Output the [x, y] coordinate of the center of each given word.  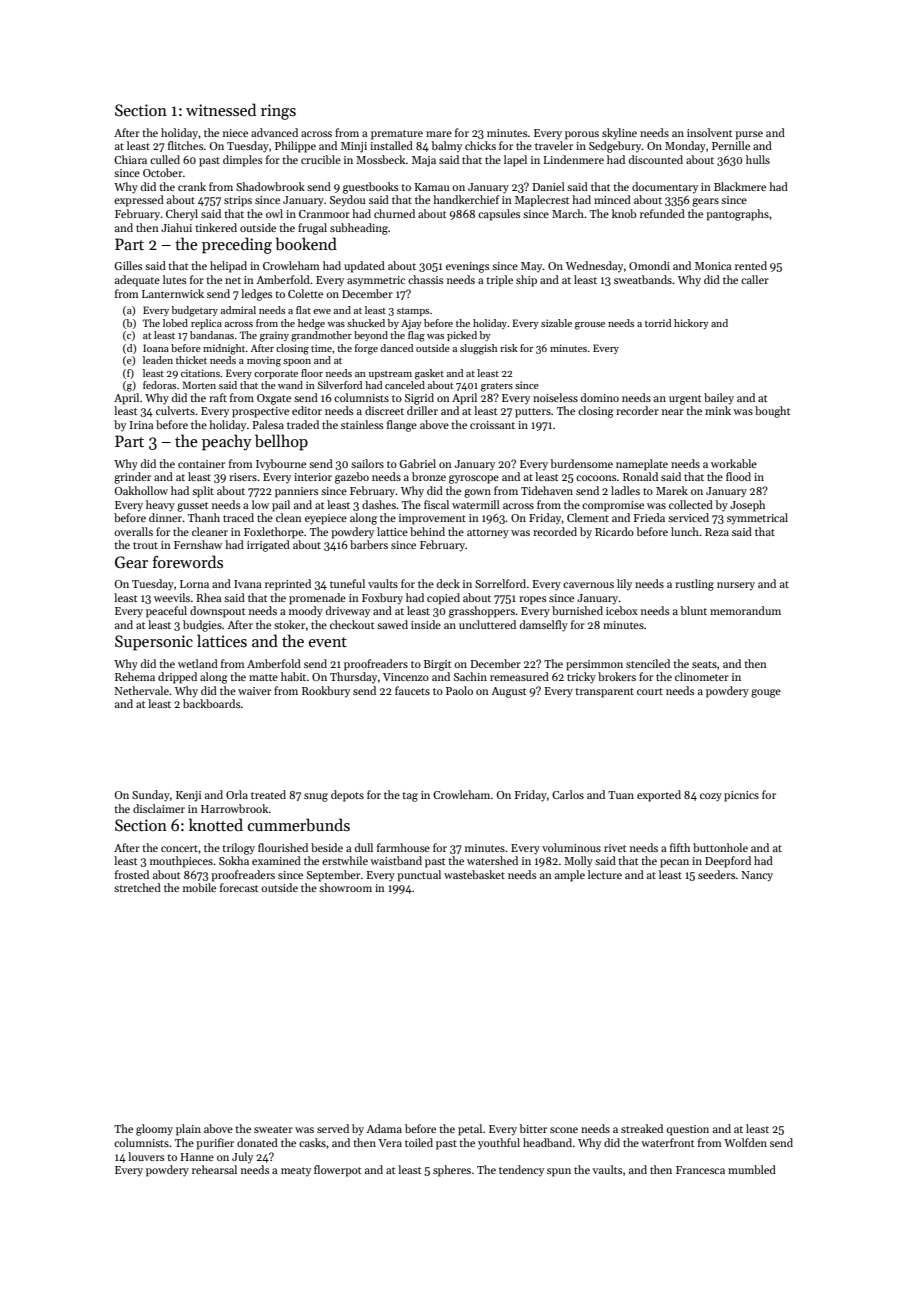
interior [313, 477]
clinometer [702, 676]
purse [749, 135]
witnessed [221, 109]
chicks [480, 145]
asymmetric [376, 281]
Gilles [128, 265]
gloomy [154, 1130]
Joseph [747, 506]
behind [427, 531]
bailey [719, 399]
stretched [137, 887]
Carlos [568, 794]
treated [268, 794]
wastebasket [474, 874]
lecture [605, 874]
